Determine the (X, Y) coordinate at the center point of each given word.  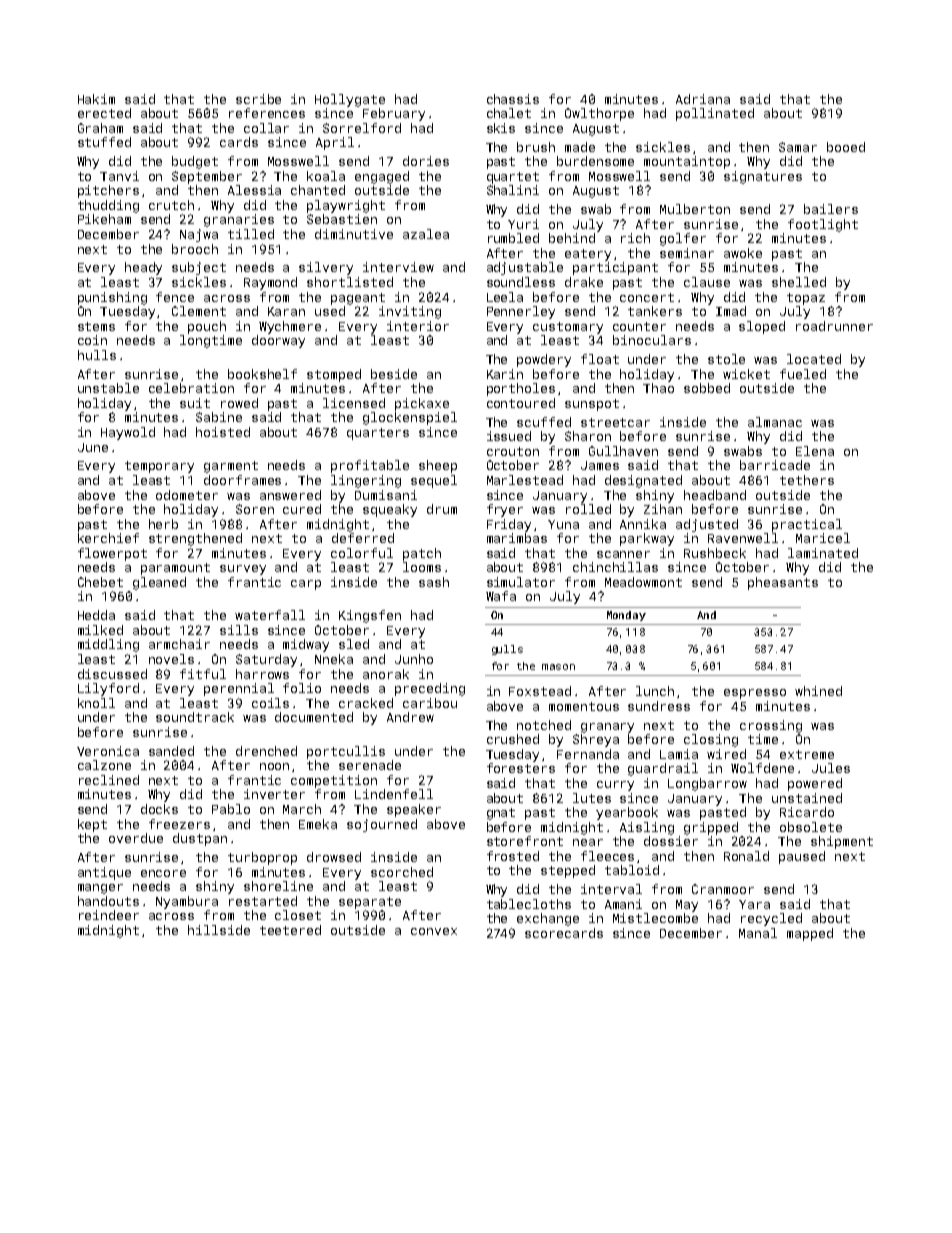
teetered (290, 930)
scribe (258, 99)
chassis (513, 99)
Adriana (703, 99)
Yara (754, 904)
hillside (219, 930)
